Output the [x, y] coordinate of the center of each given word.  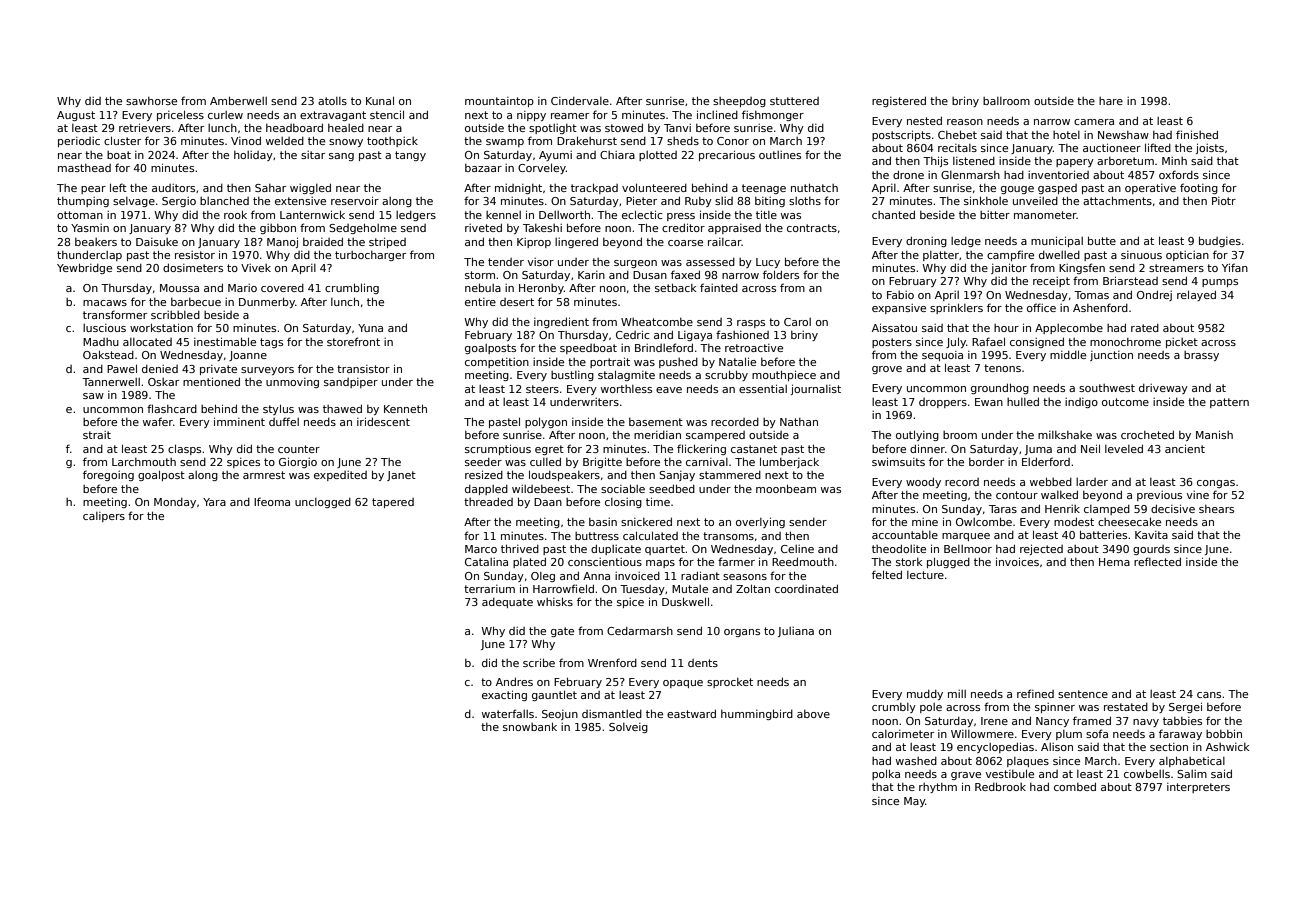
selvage [134, 202]
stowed [624, 127]
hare [1111, 101]
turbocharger [370, 256]
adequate [507, 603]
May [914, 802]
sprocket [730, 683]
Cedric [633, 334]
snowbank [530, 726]
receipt [1051, 282]
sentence [1083, 694]
